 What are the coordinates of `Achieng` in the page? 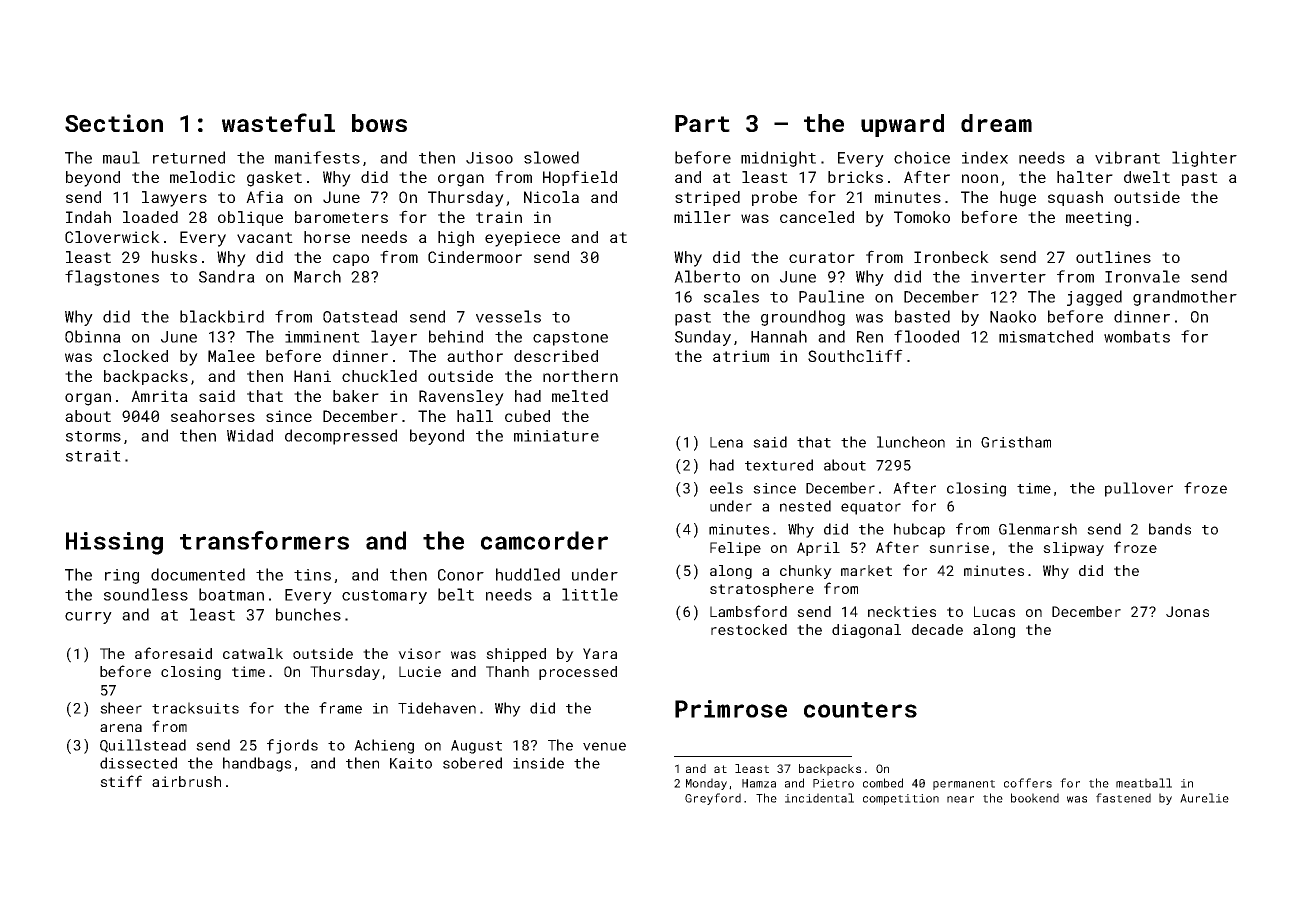 It's located at (384, 746).
